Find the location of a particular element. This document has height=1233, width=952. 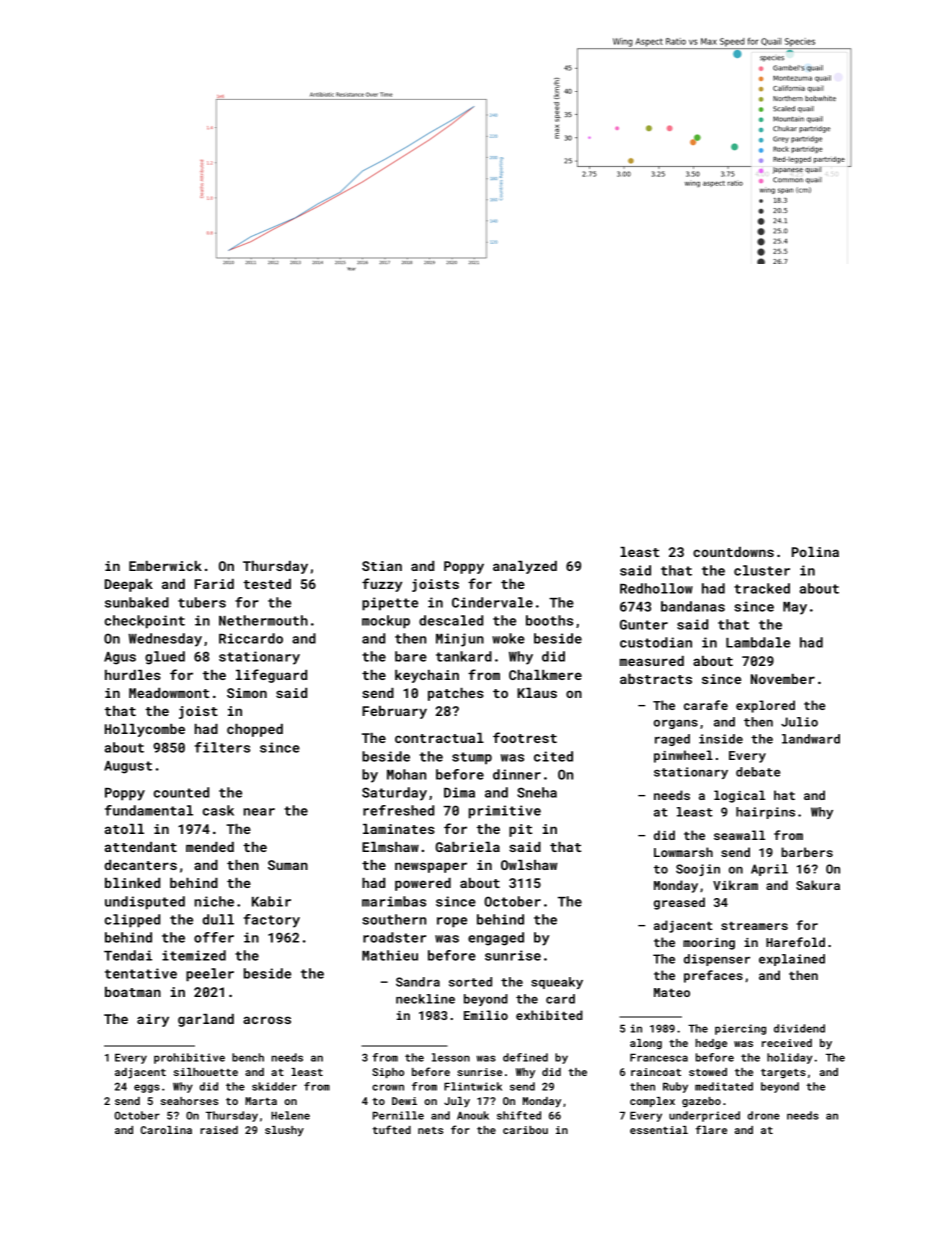

pit is located at coordinates (520, 830).
